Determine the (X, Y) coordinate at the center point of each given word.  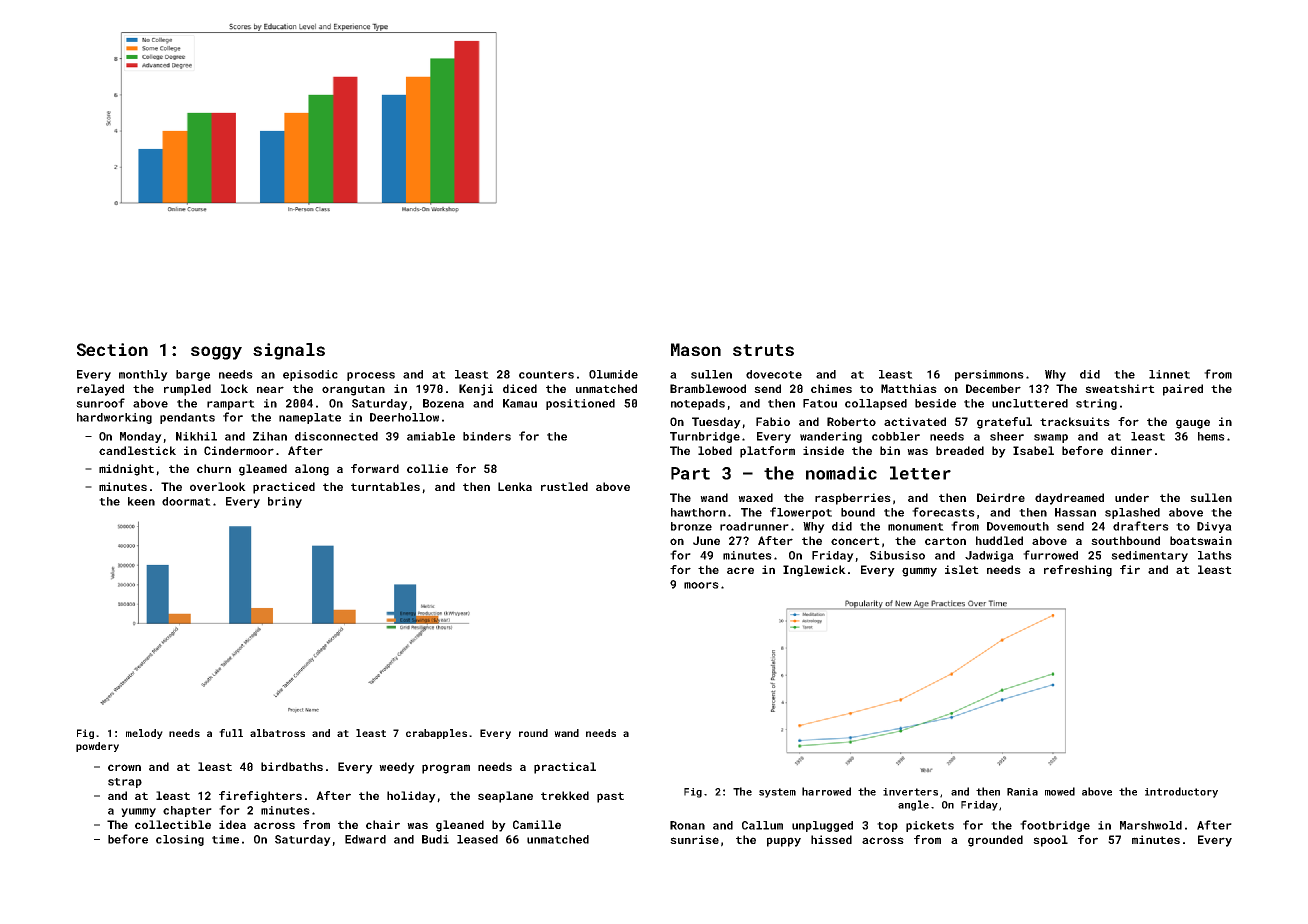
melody (144, 734)
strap (125, 783)
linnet (1169, 374)
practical (565, 768)
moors (701, 585)
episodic (310, 375)
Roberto (851, 421)
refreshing (1078, 571)
